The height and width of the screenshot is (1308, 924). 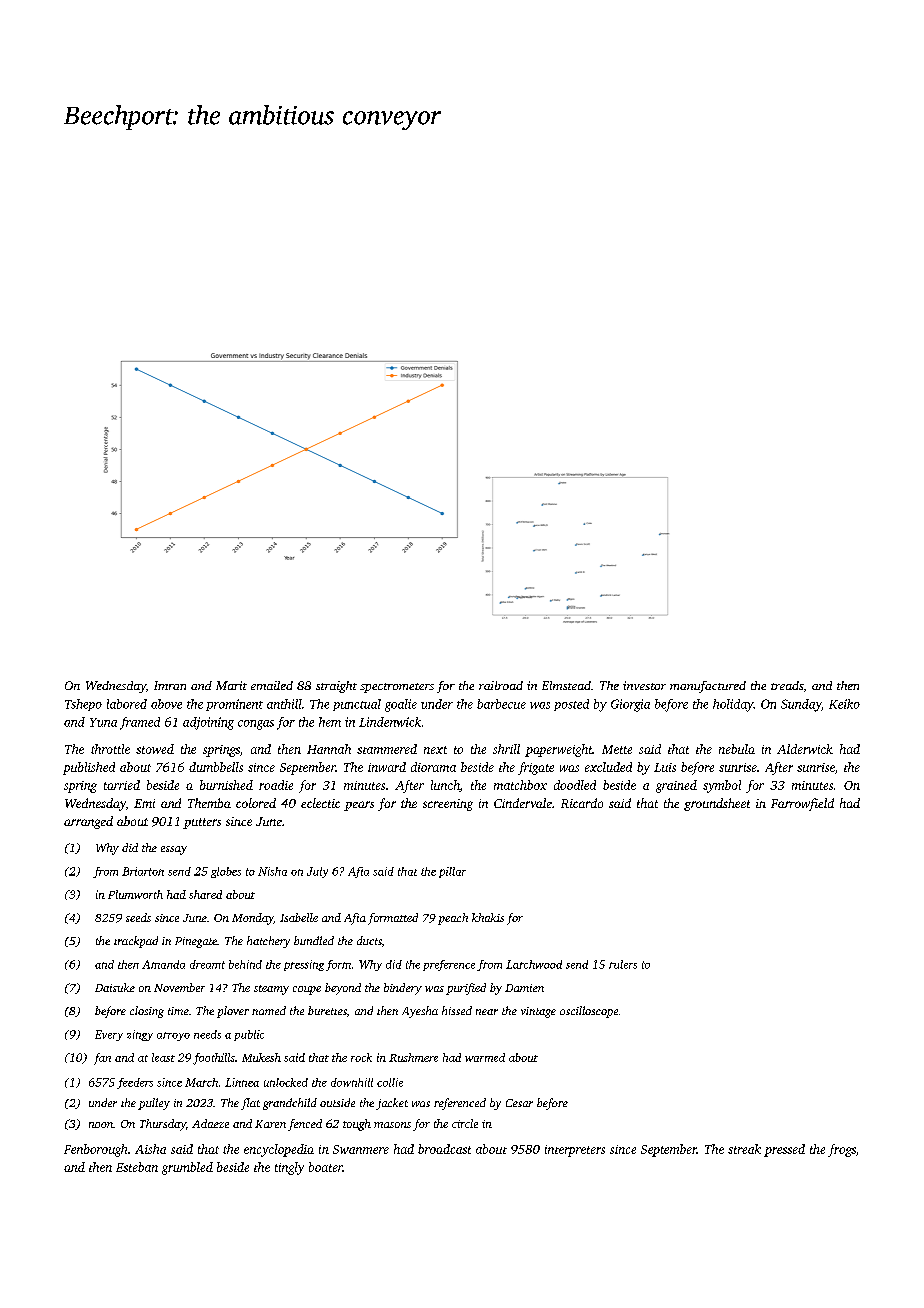 What do you see at coordinates (205, 894) in the screenshot?
I see `shared` at bounding box center [205, 894].
